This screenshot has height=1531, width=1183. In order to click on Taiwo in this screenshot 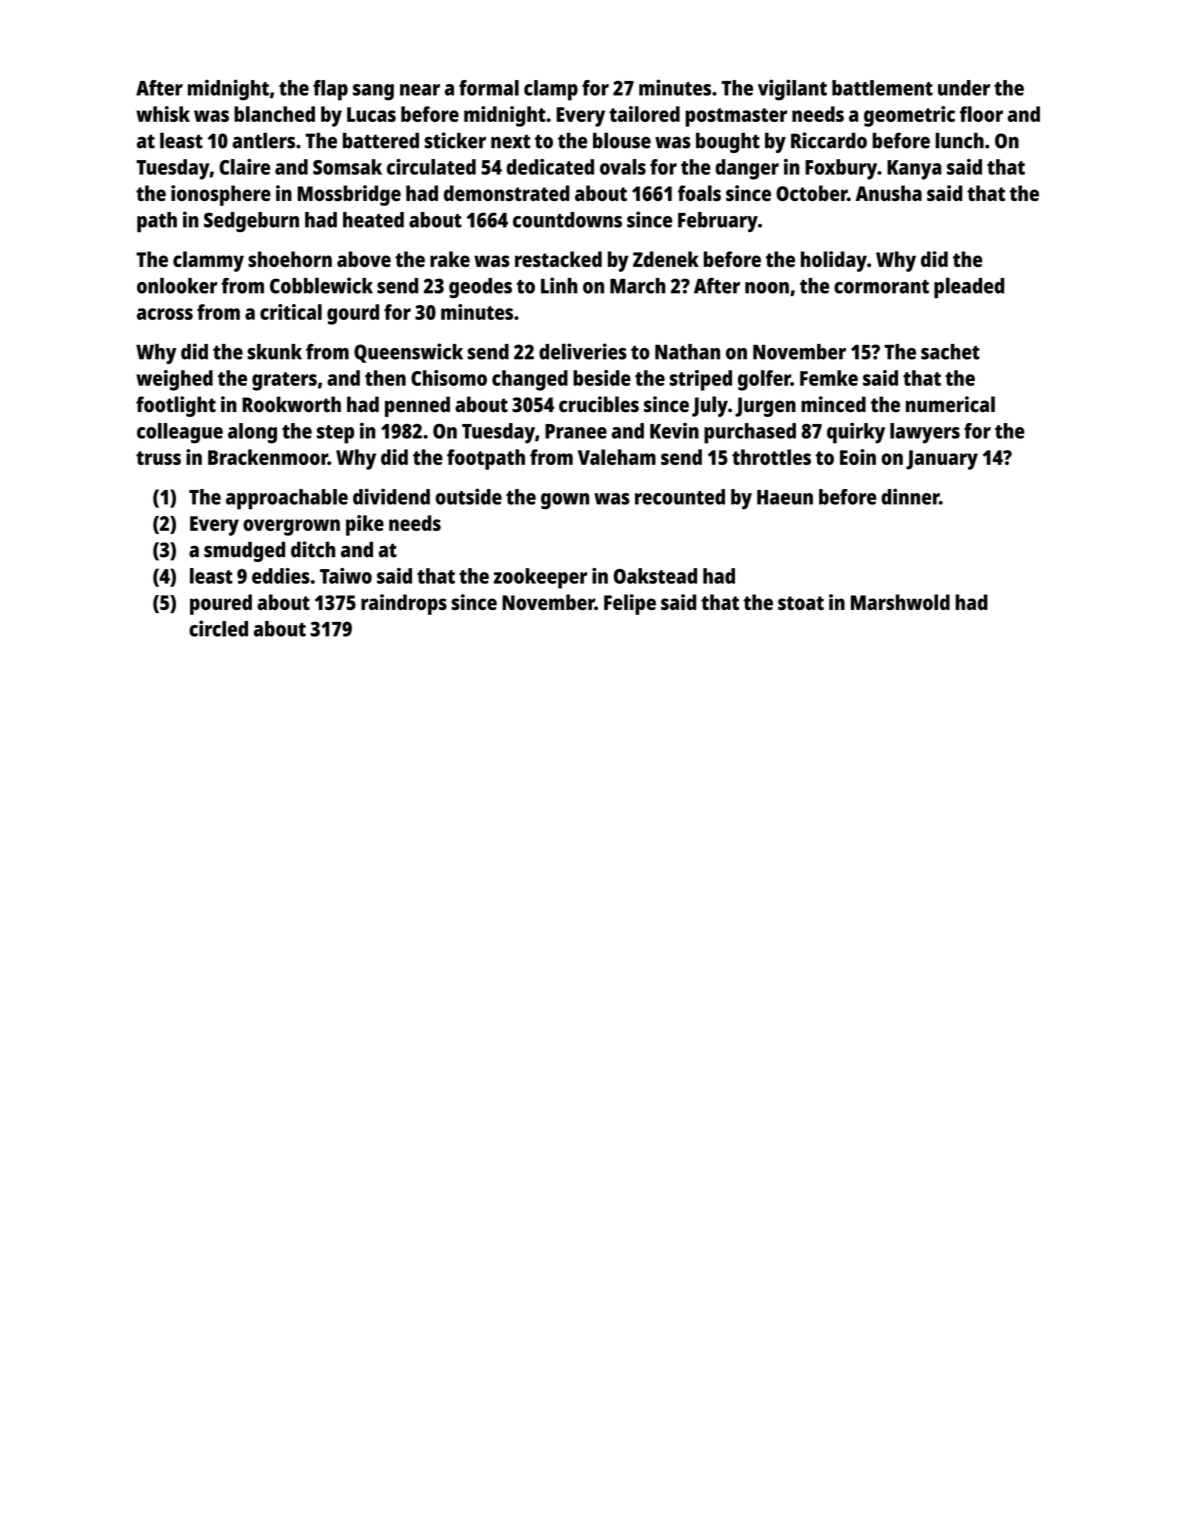, I will do `click(346, 576)`.
